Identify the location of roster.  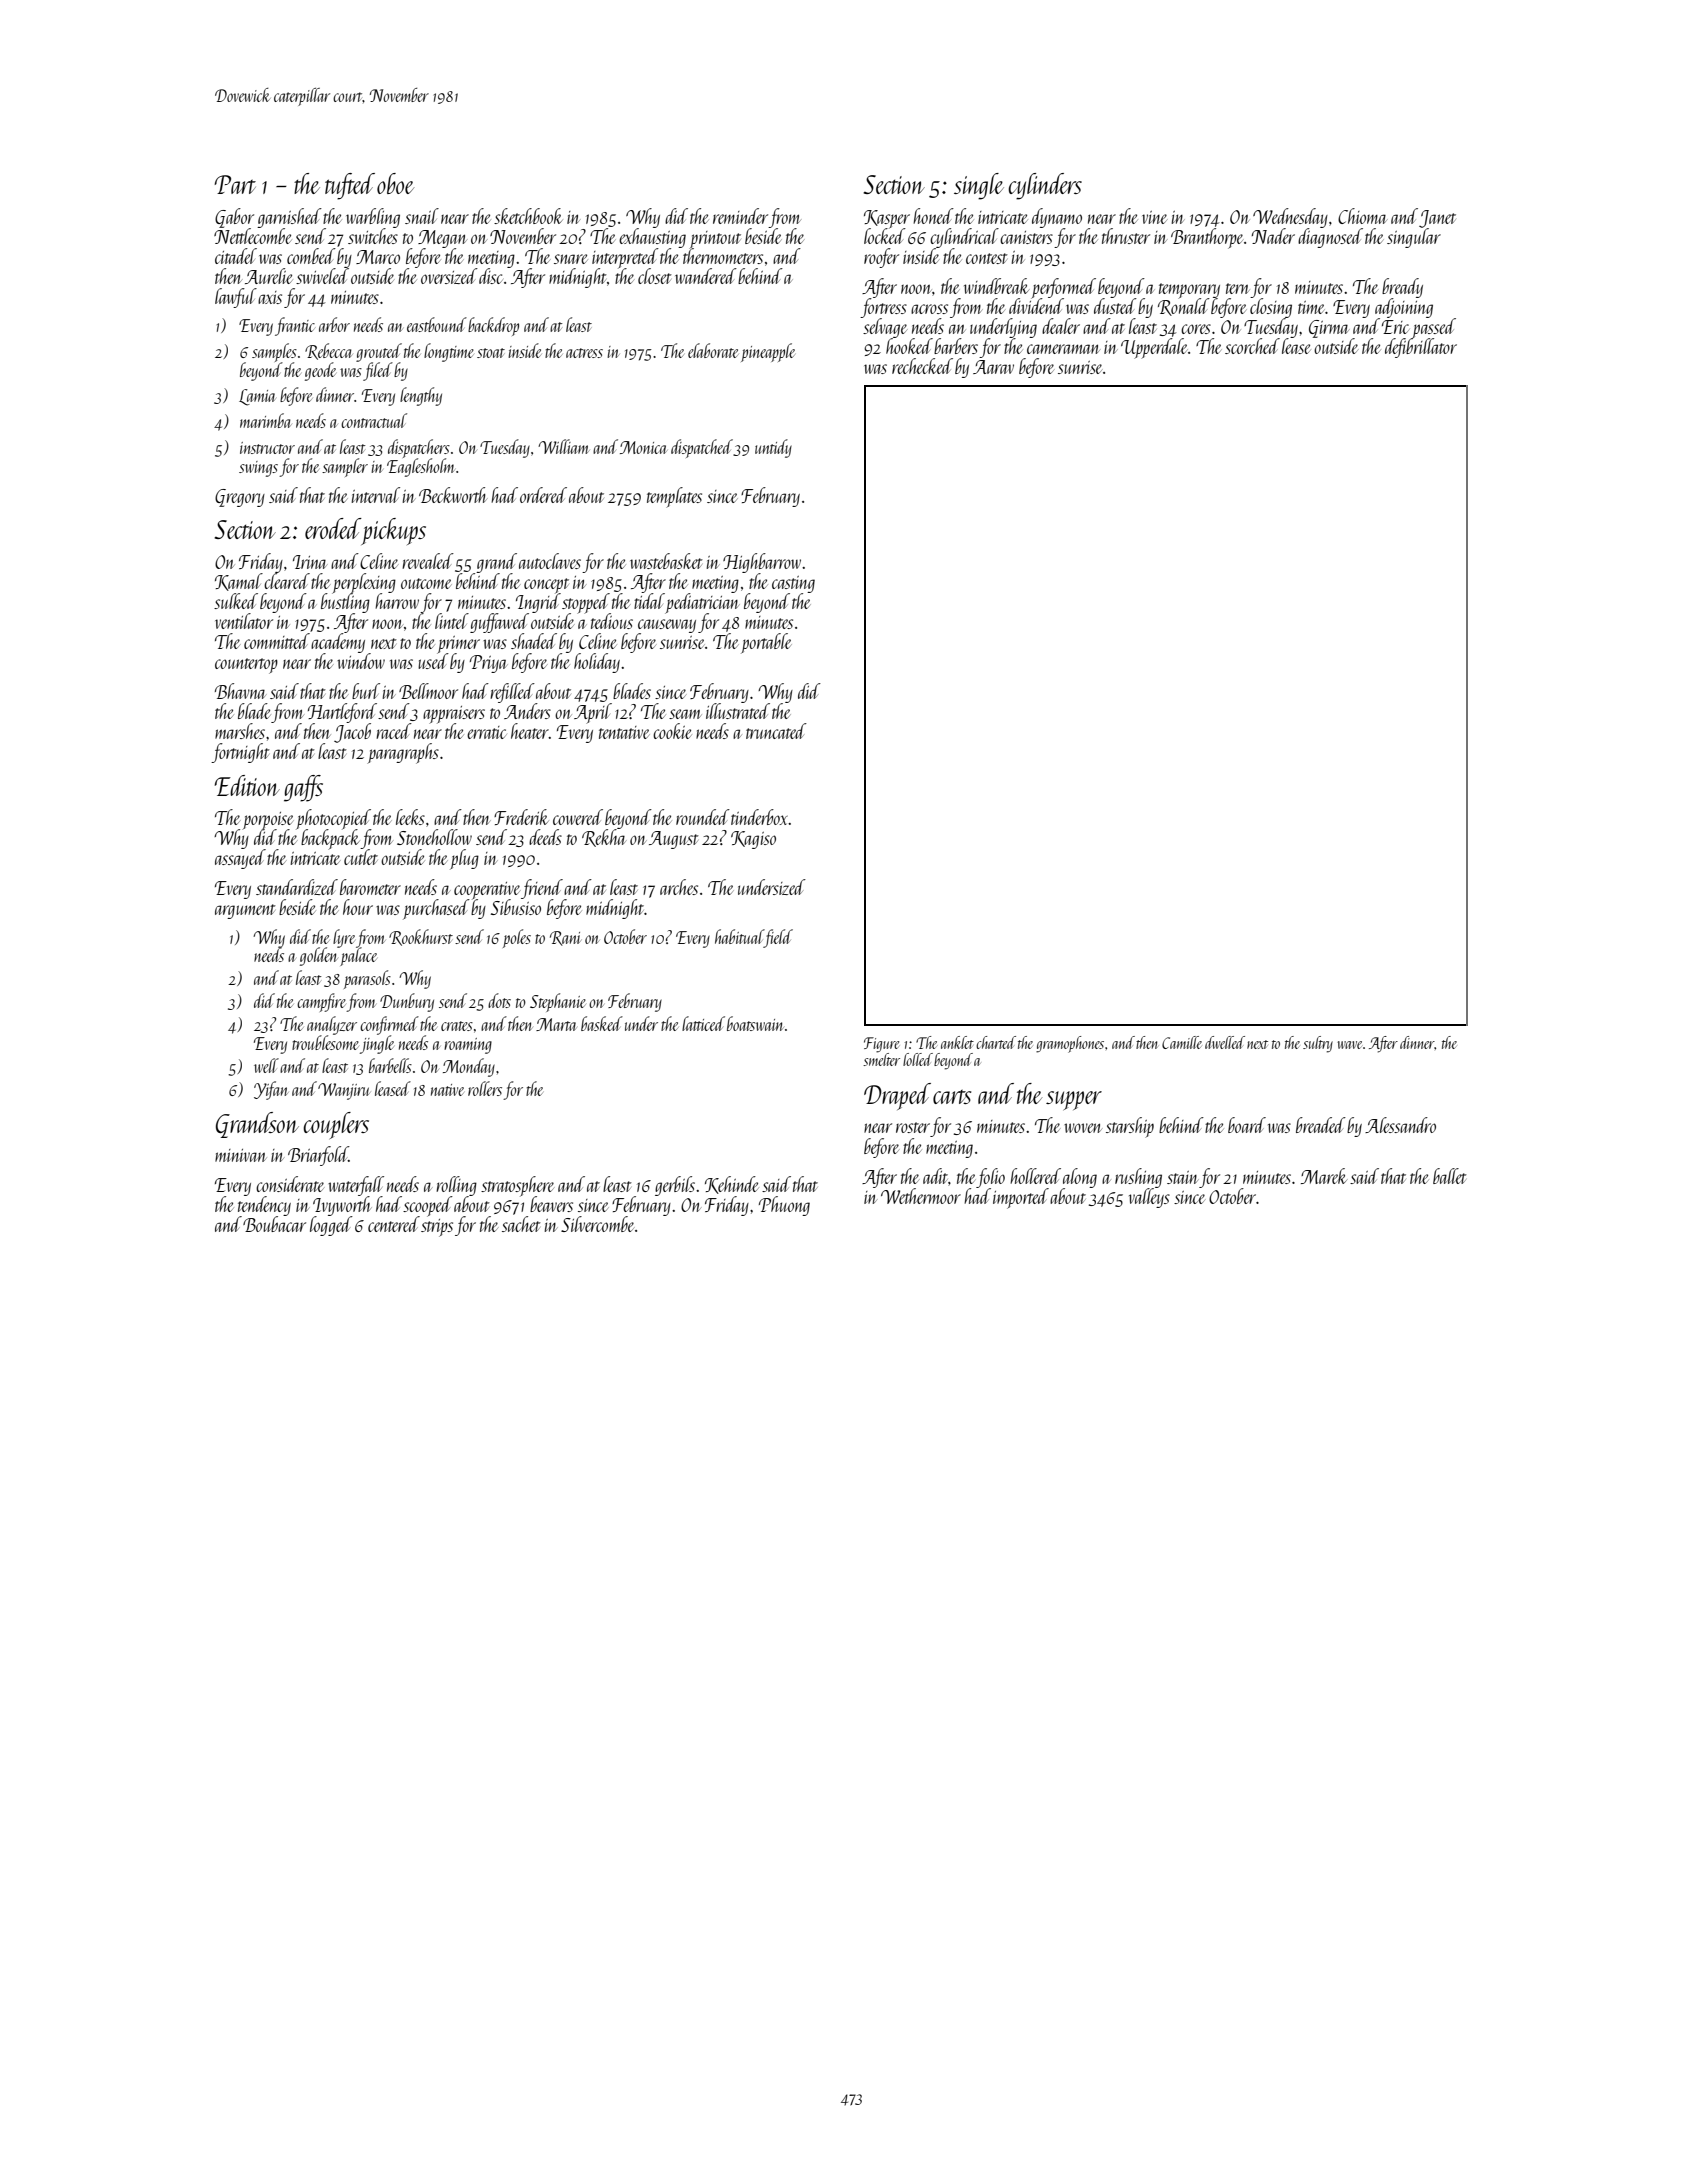
(913, 1127).
